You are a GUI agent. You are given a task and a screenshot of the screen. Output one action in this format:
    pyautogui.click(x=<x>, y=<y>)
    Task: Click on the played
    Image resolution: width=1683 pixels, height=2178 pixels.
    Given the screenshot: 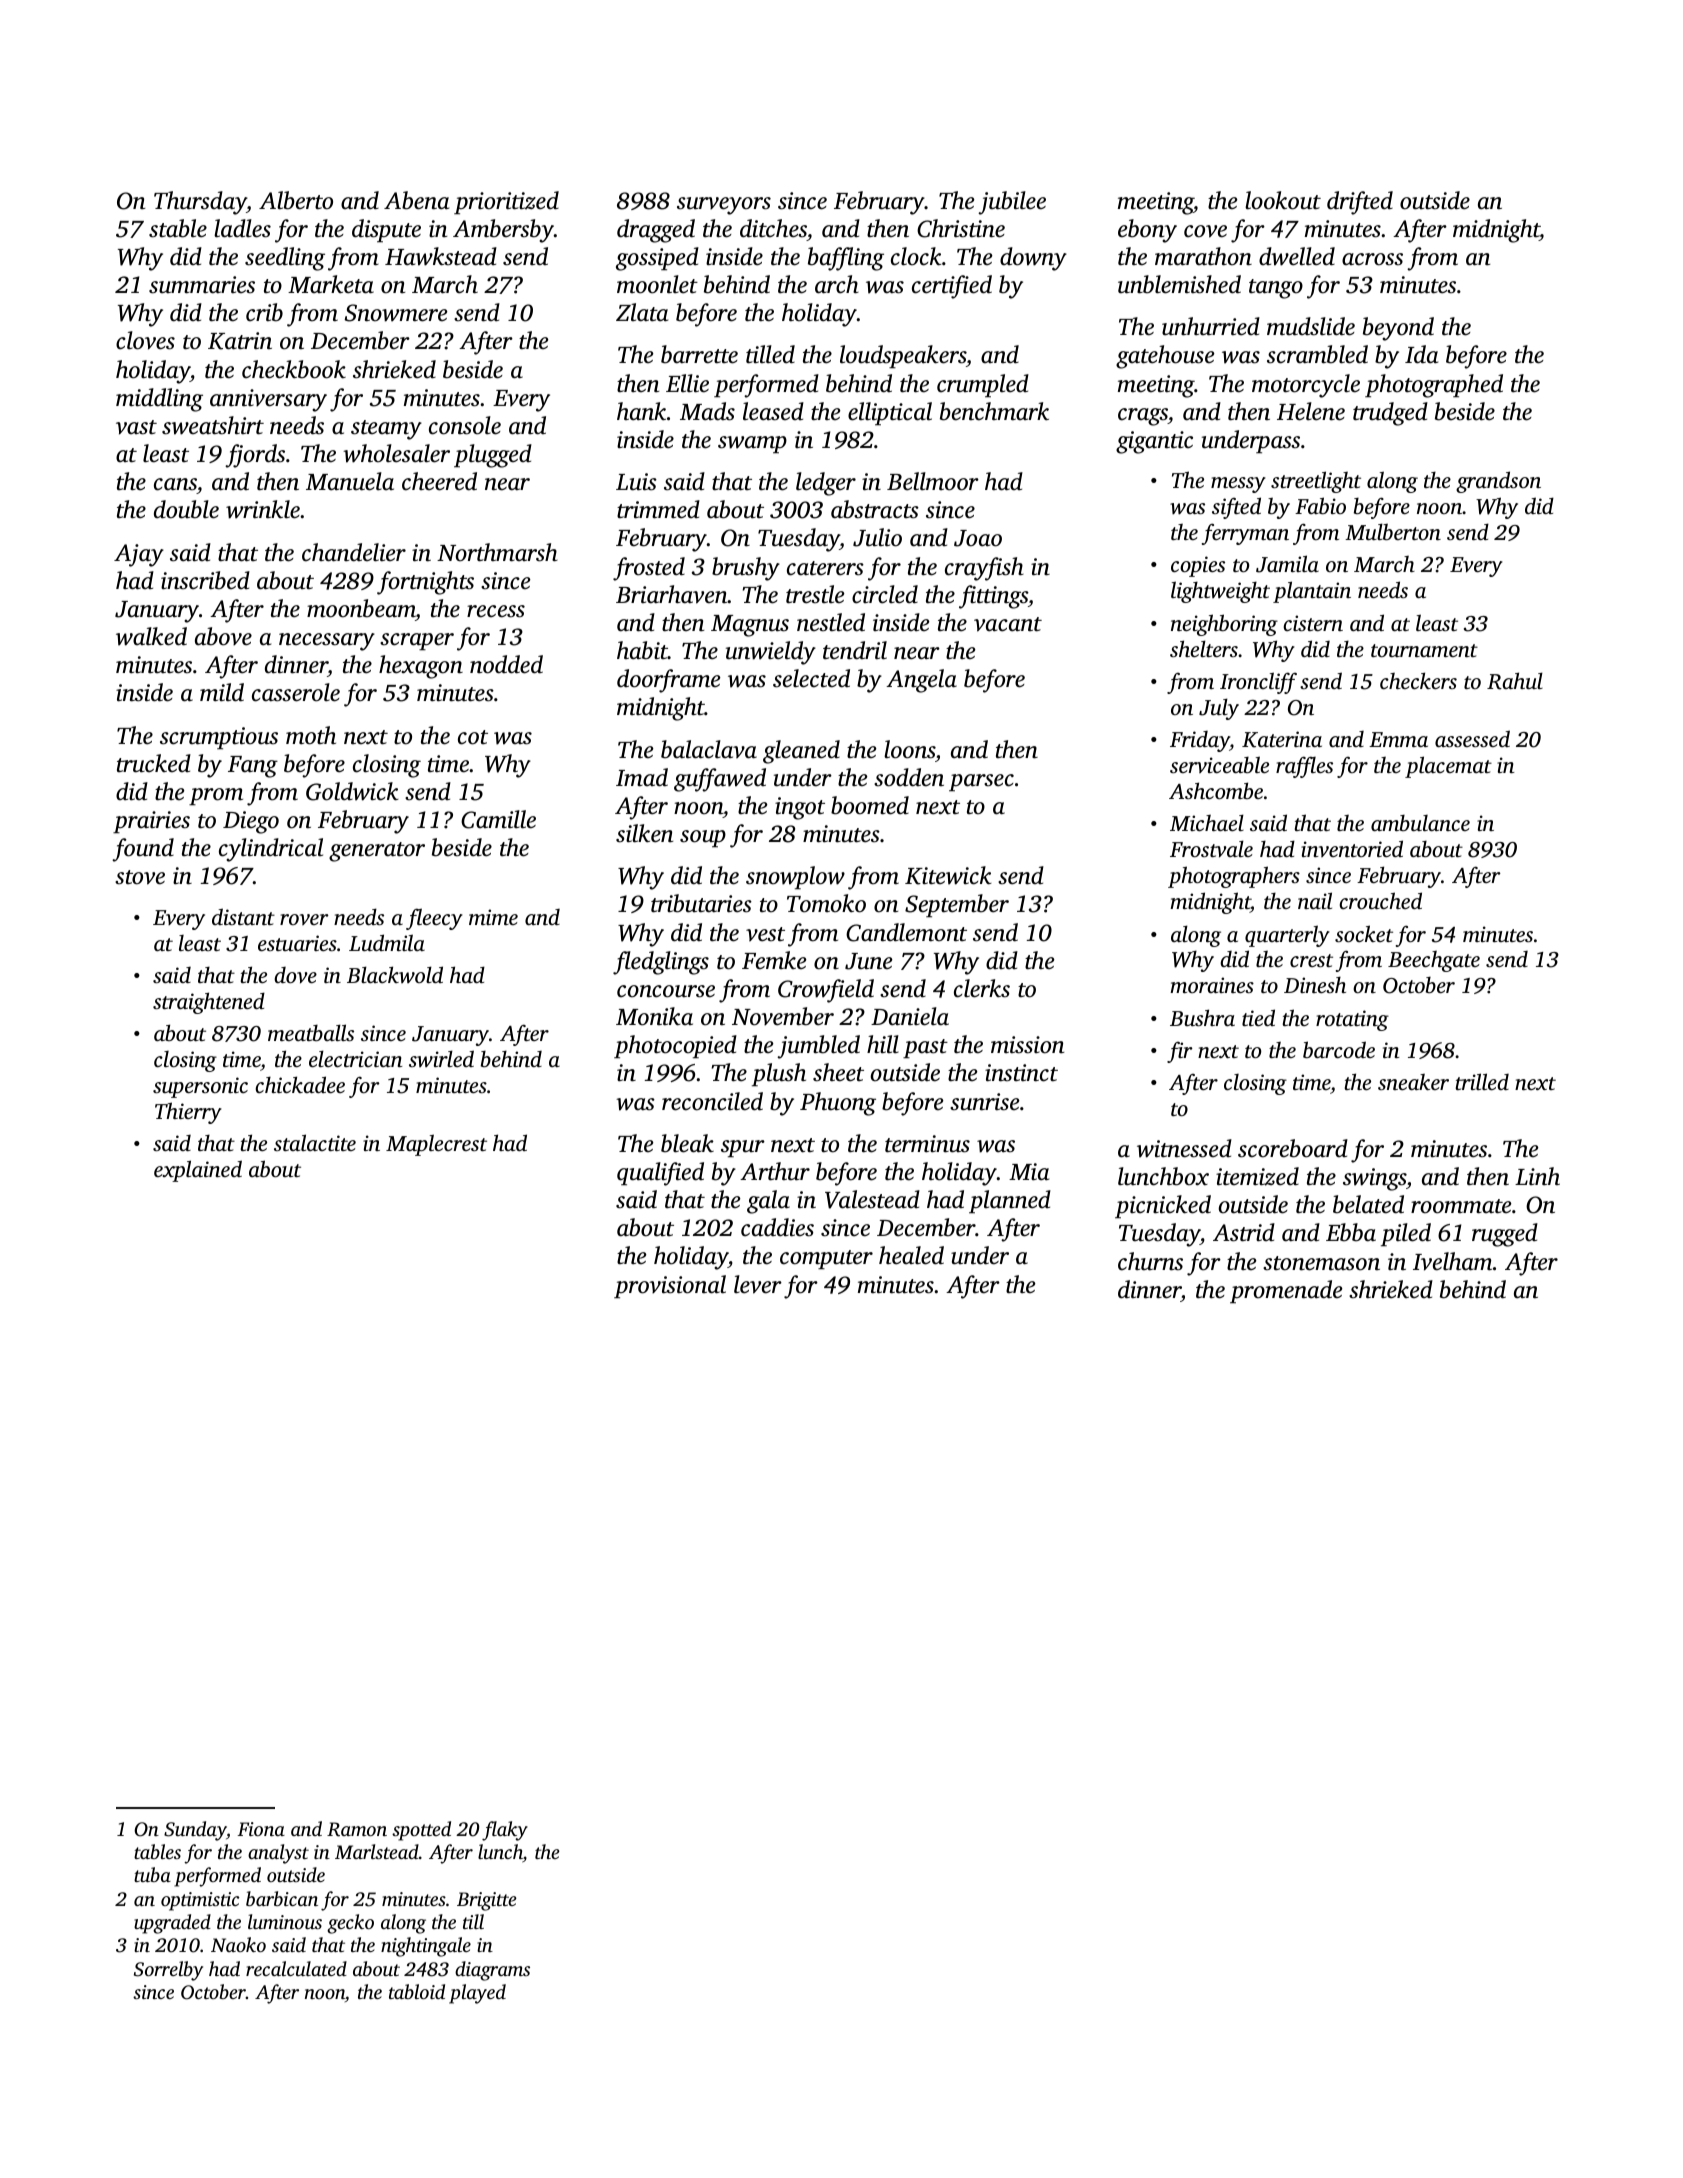 What is the action you would take?
    pyautogui.click(x=477, y=1994)
